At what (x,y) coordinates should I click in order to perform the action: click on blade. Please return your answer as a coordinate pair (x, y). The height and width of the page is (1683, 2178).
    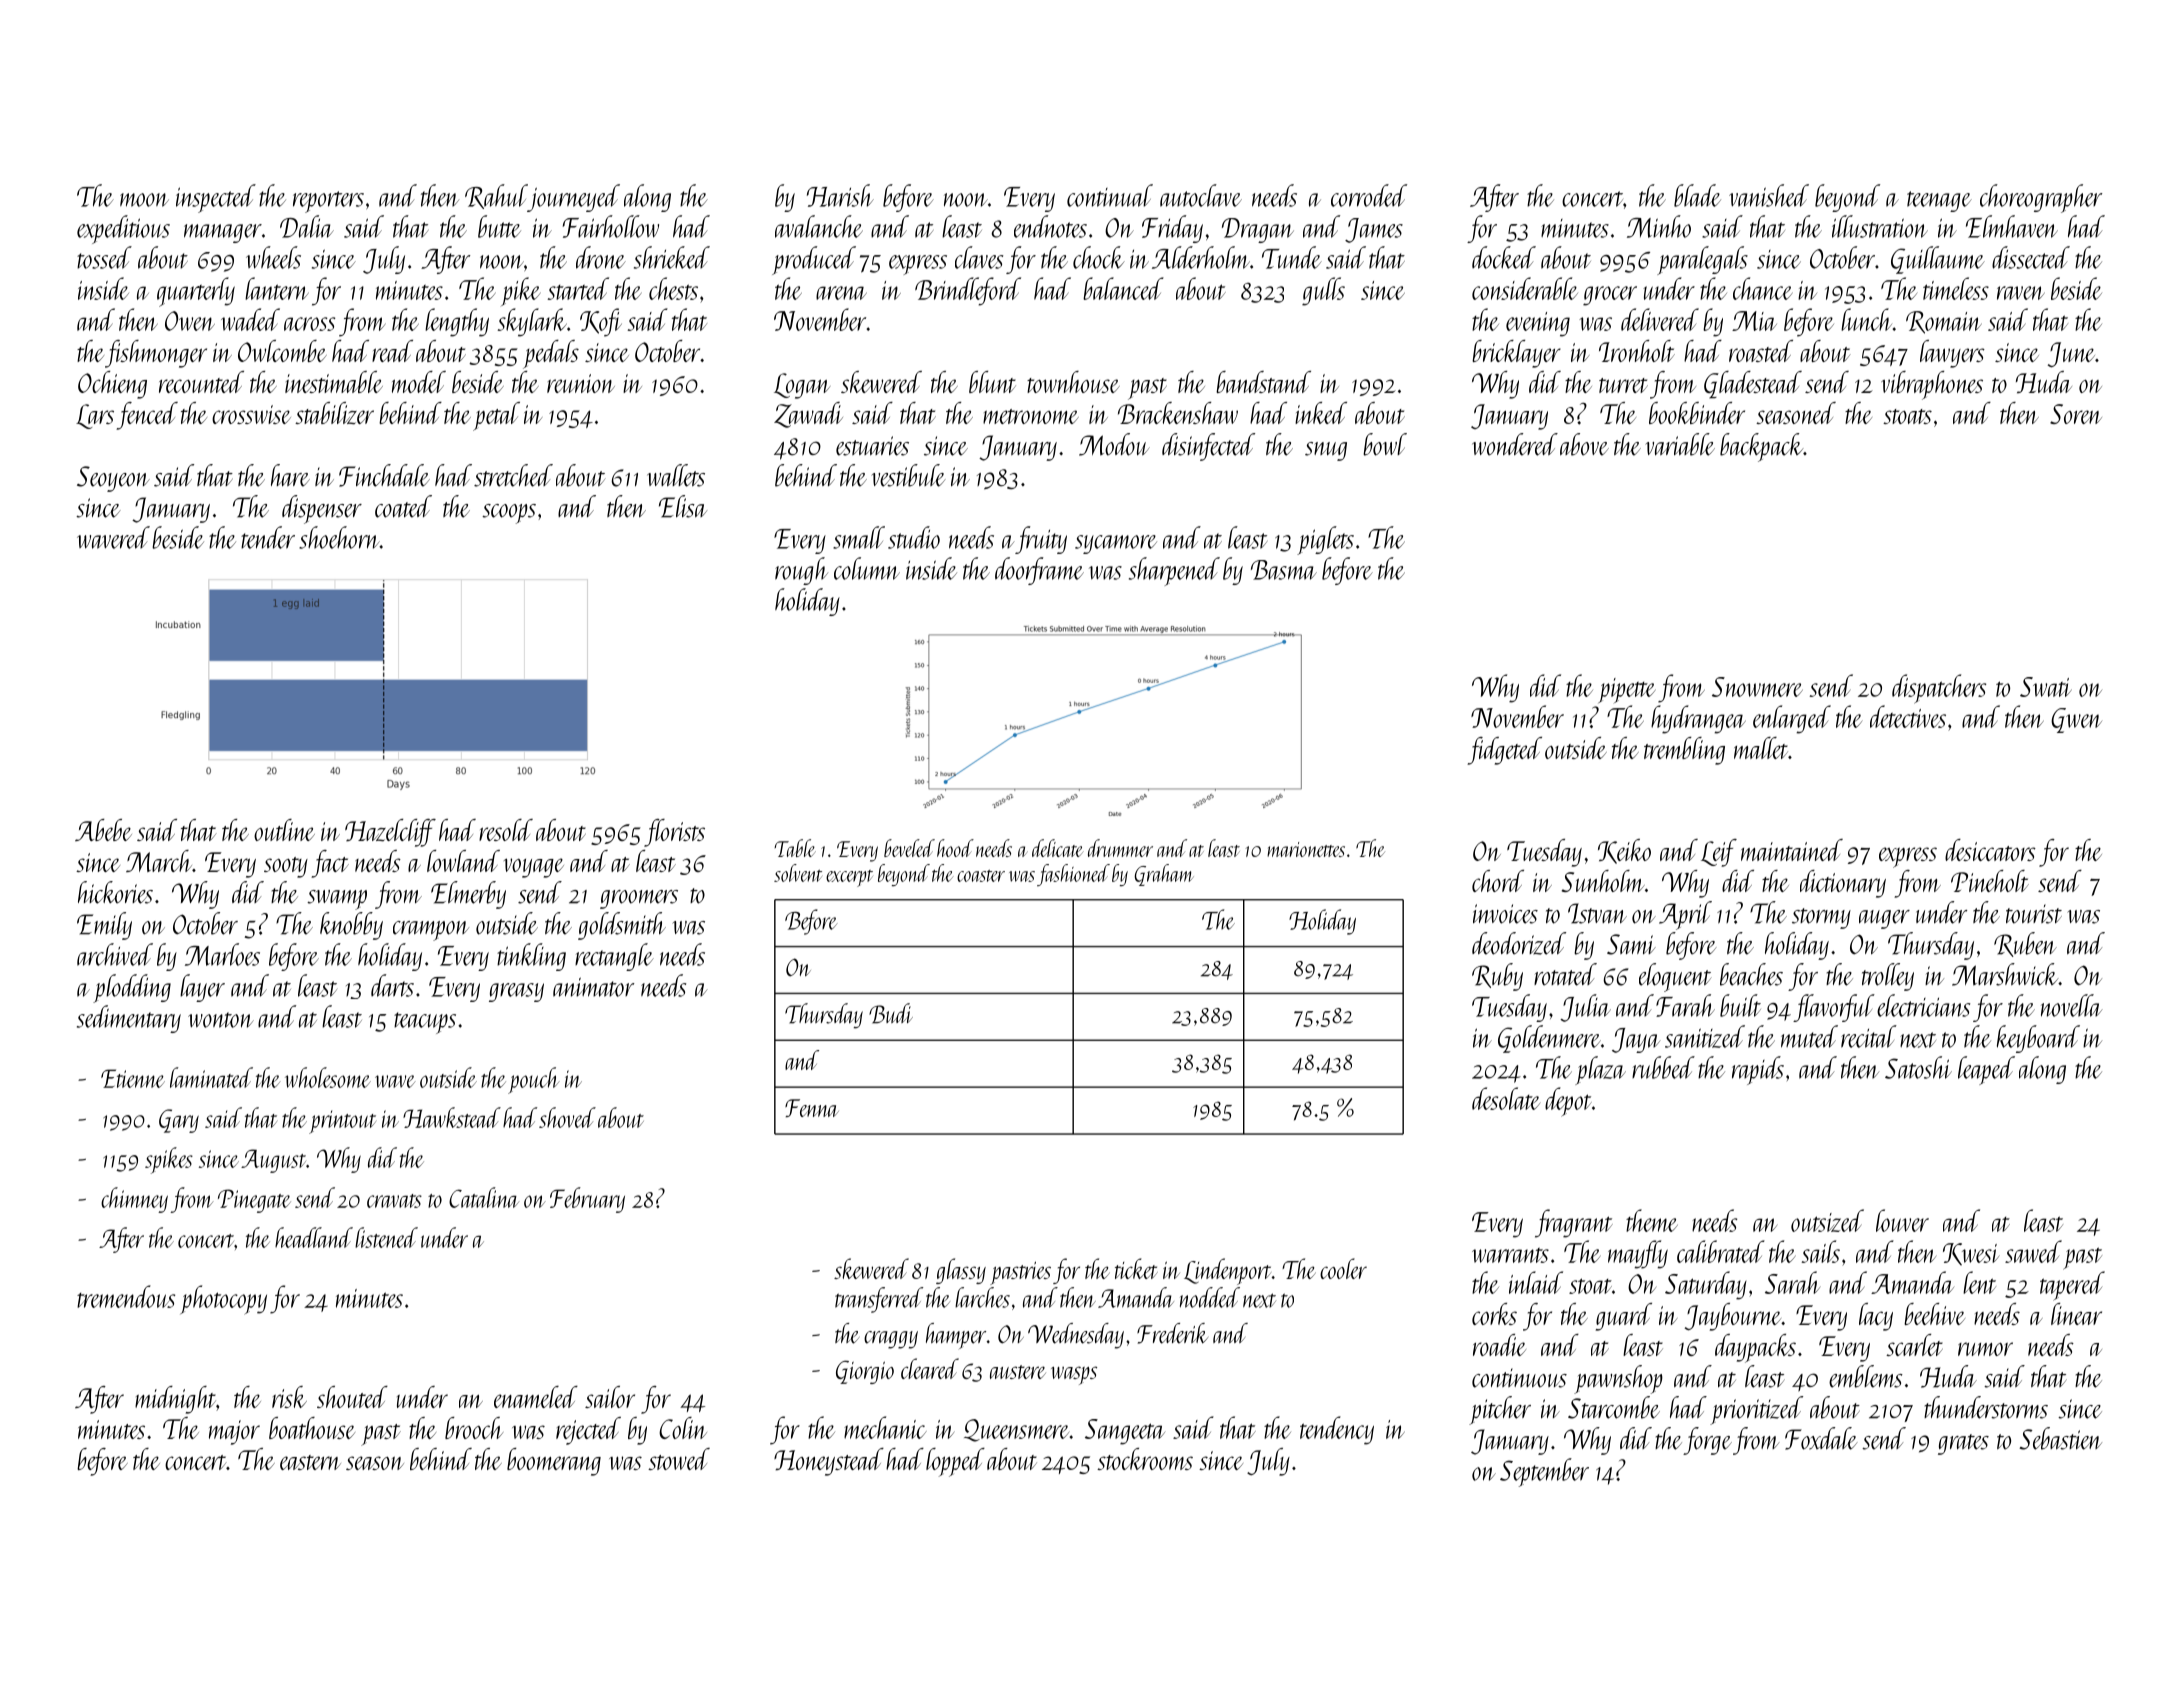
    Looking at the image, I should click on (1697, 195).
